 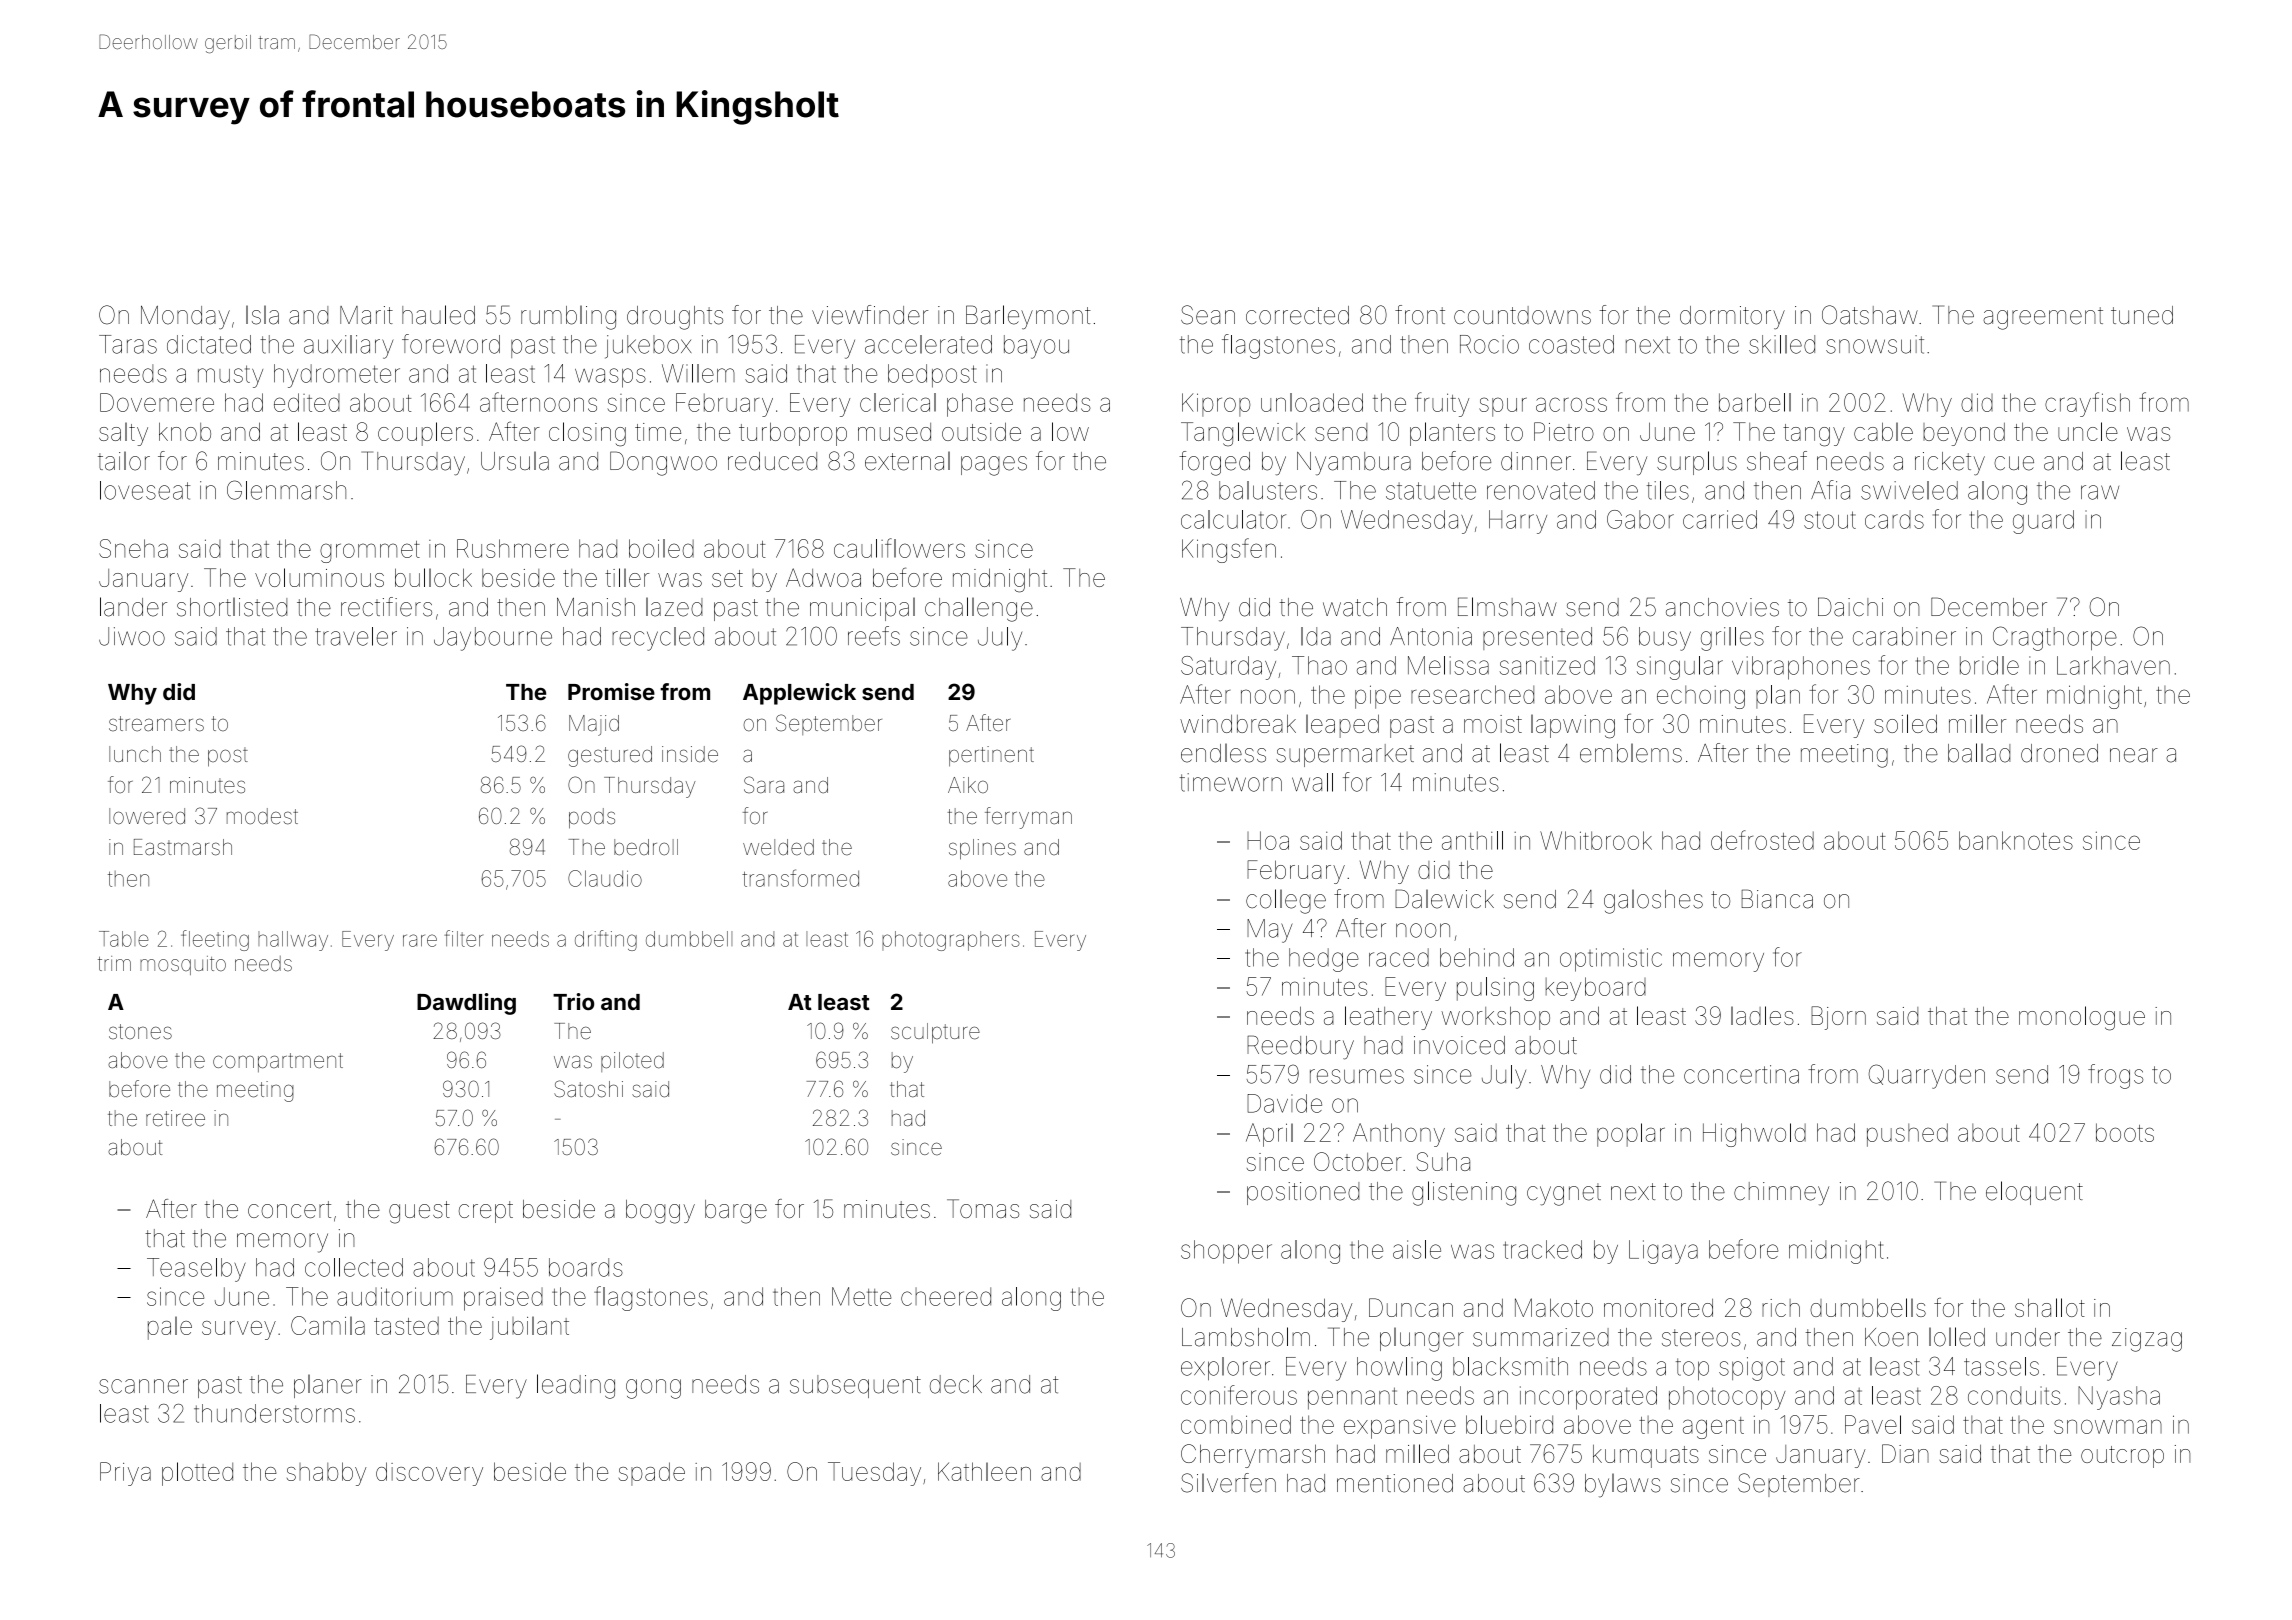 I want to click on Tomas, so click(x=983, y=1208).
